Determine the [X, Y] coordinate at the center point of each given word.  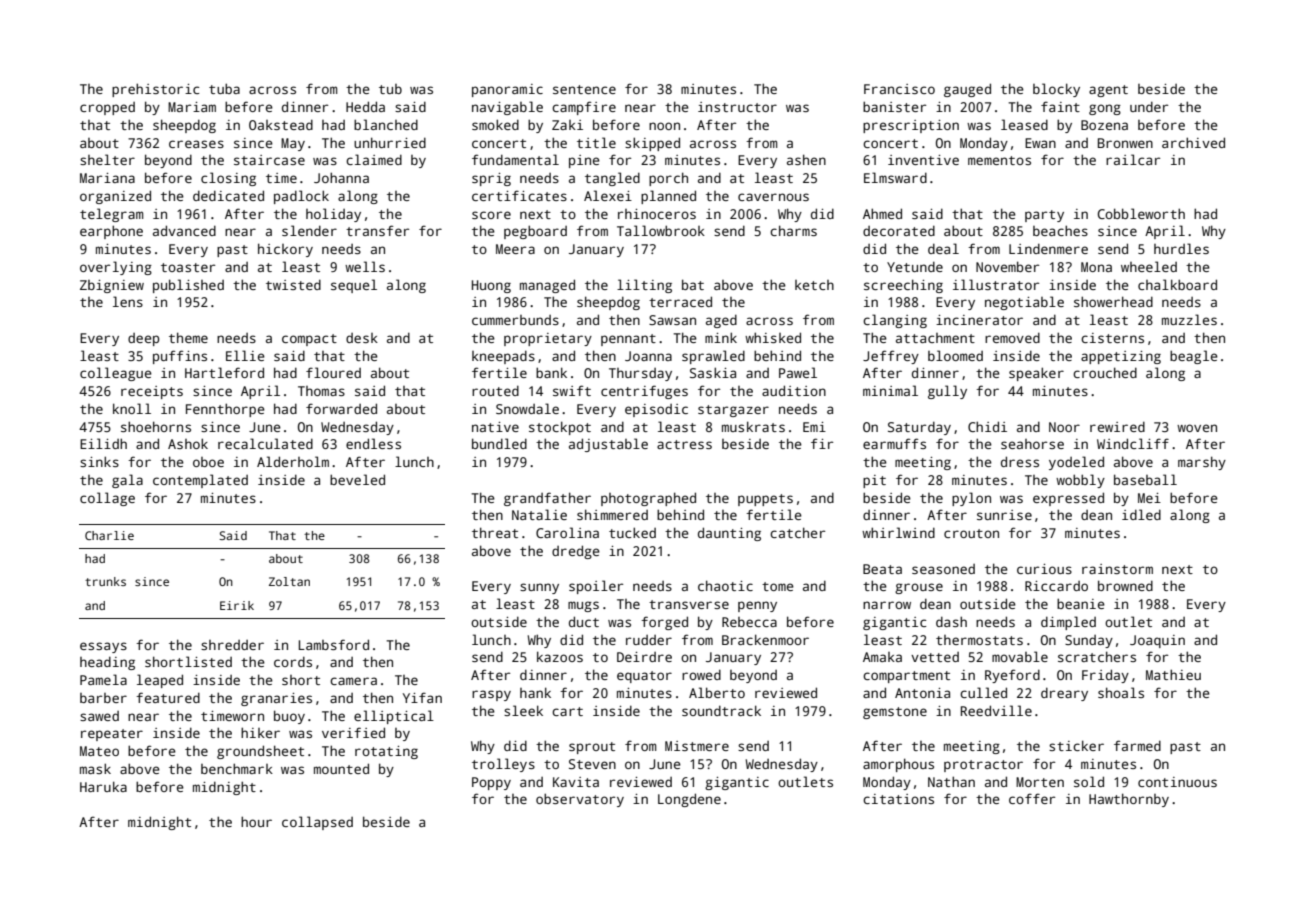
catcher [797, 532]
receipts [152, 392]
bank [551, 372]
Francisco [899, 89]
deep [144, 339]
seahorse [1032, 444]
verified [353, 732]
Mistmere [697, 746]
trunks [105, 581]
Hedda [365, 106]
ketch [814, 285]
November [1007, 266]
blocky [1056, 90]
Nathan [951, 781]
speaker [1036, 374]
